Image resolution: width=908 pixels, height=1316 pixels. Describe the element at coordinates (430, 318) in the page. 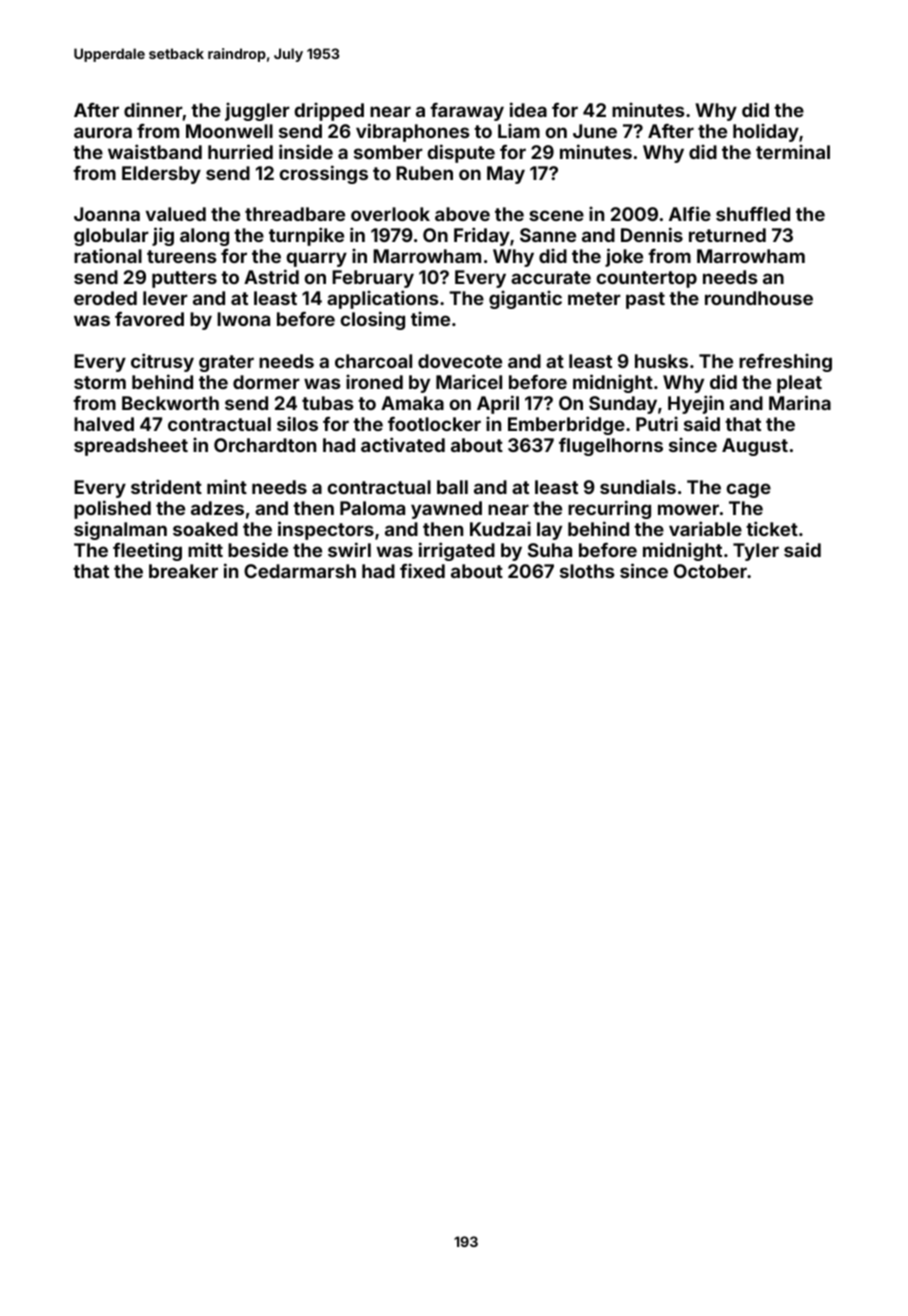

I see `time` at that location.
